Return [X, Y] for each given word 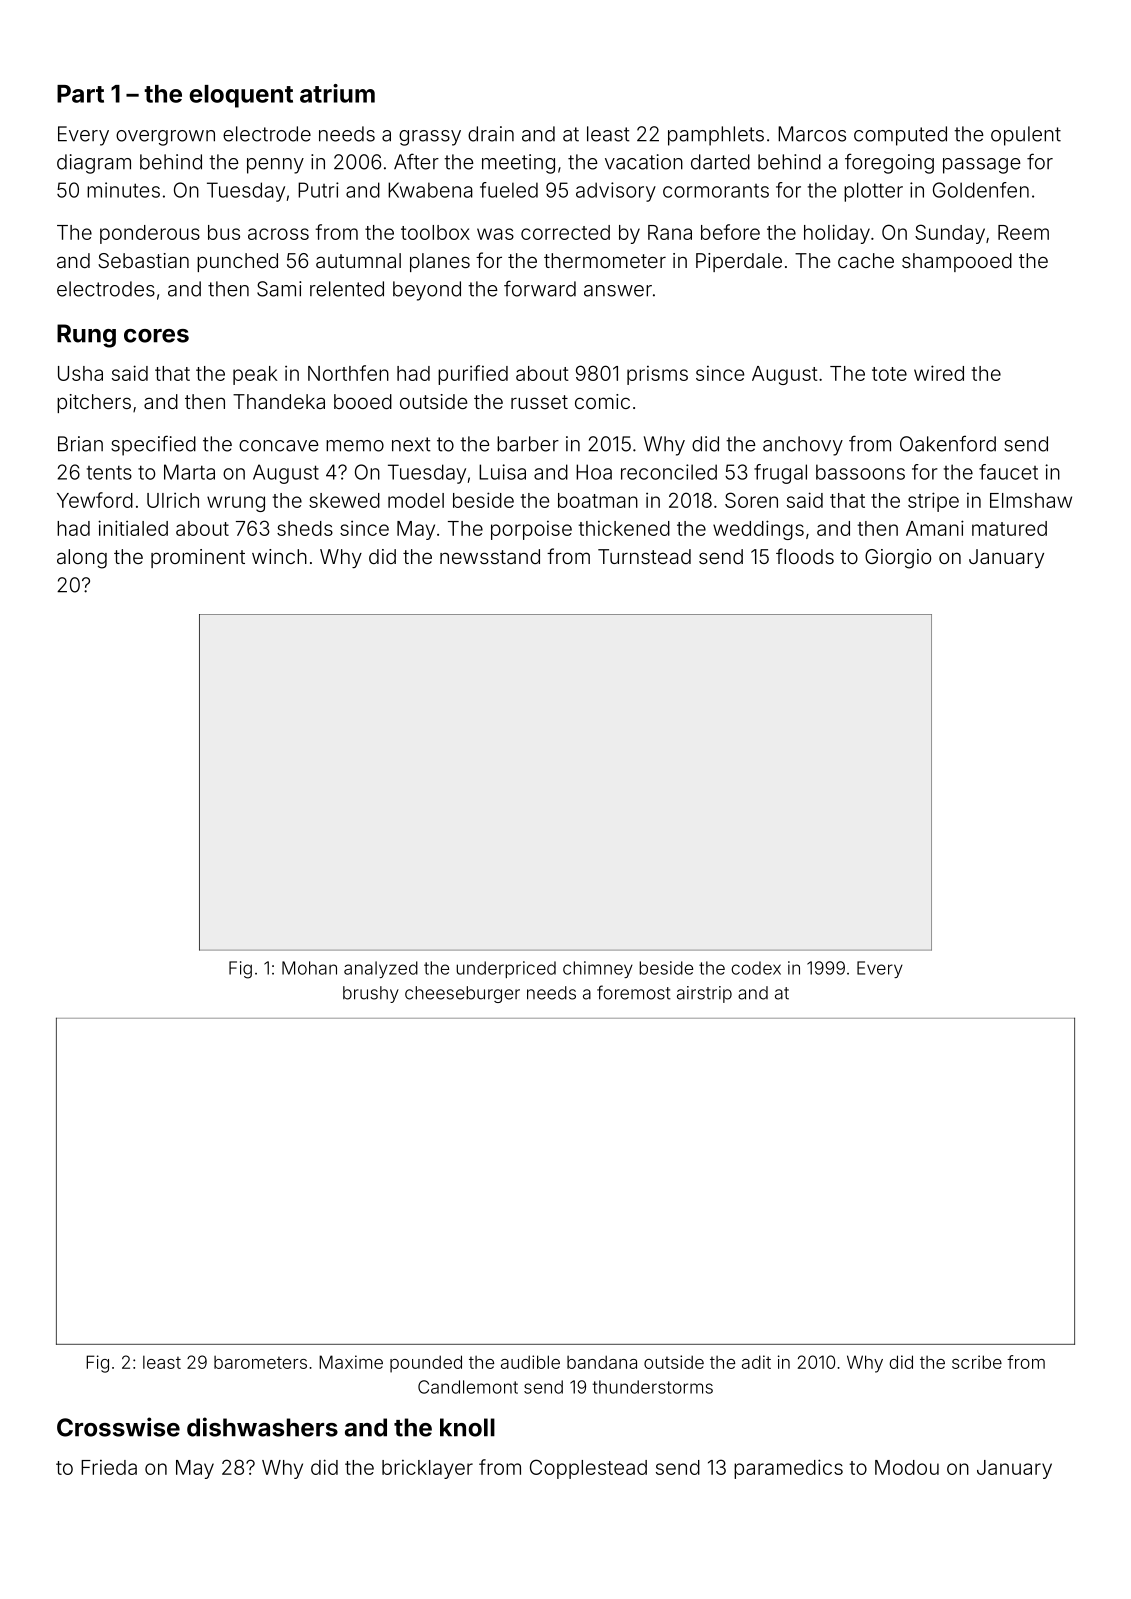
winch [279, 556]
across [278, 234]
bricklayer [427, 1469]
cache [866, 260]
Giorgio [898, 559]
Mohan [309, 968]
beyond [427, 291]
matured [1009, 528]
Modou [907, 1467]
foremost [634, 992]
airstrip [704, 994]
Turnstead [644, 556]
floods [805, 556]
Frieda [109, 1467]
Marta [189, 472]
